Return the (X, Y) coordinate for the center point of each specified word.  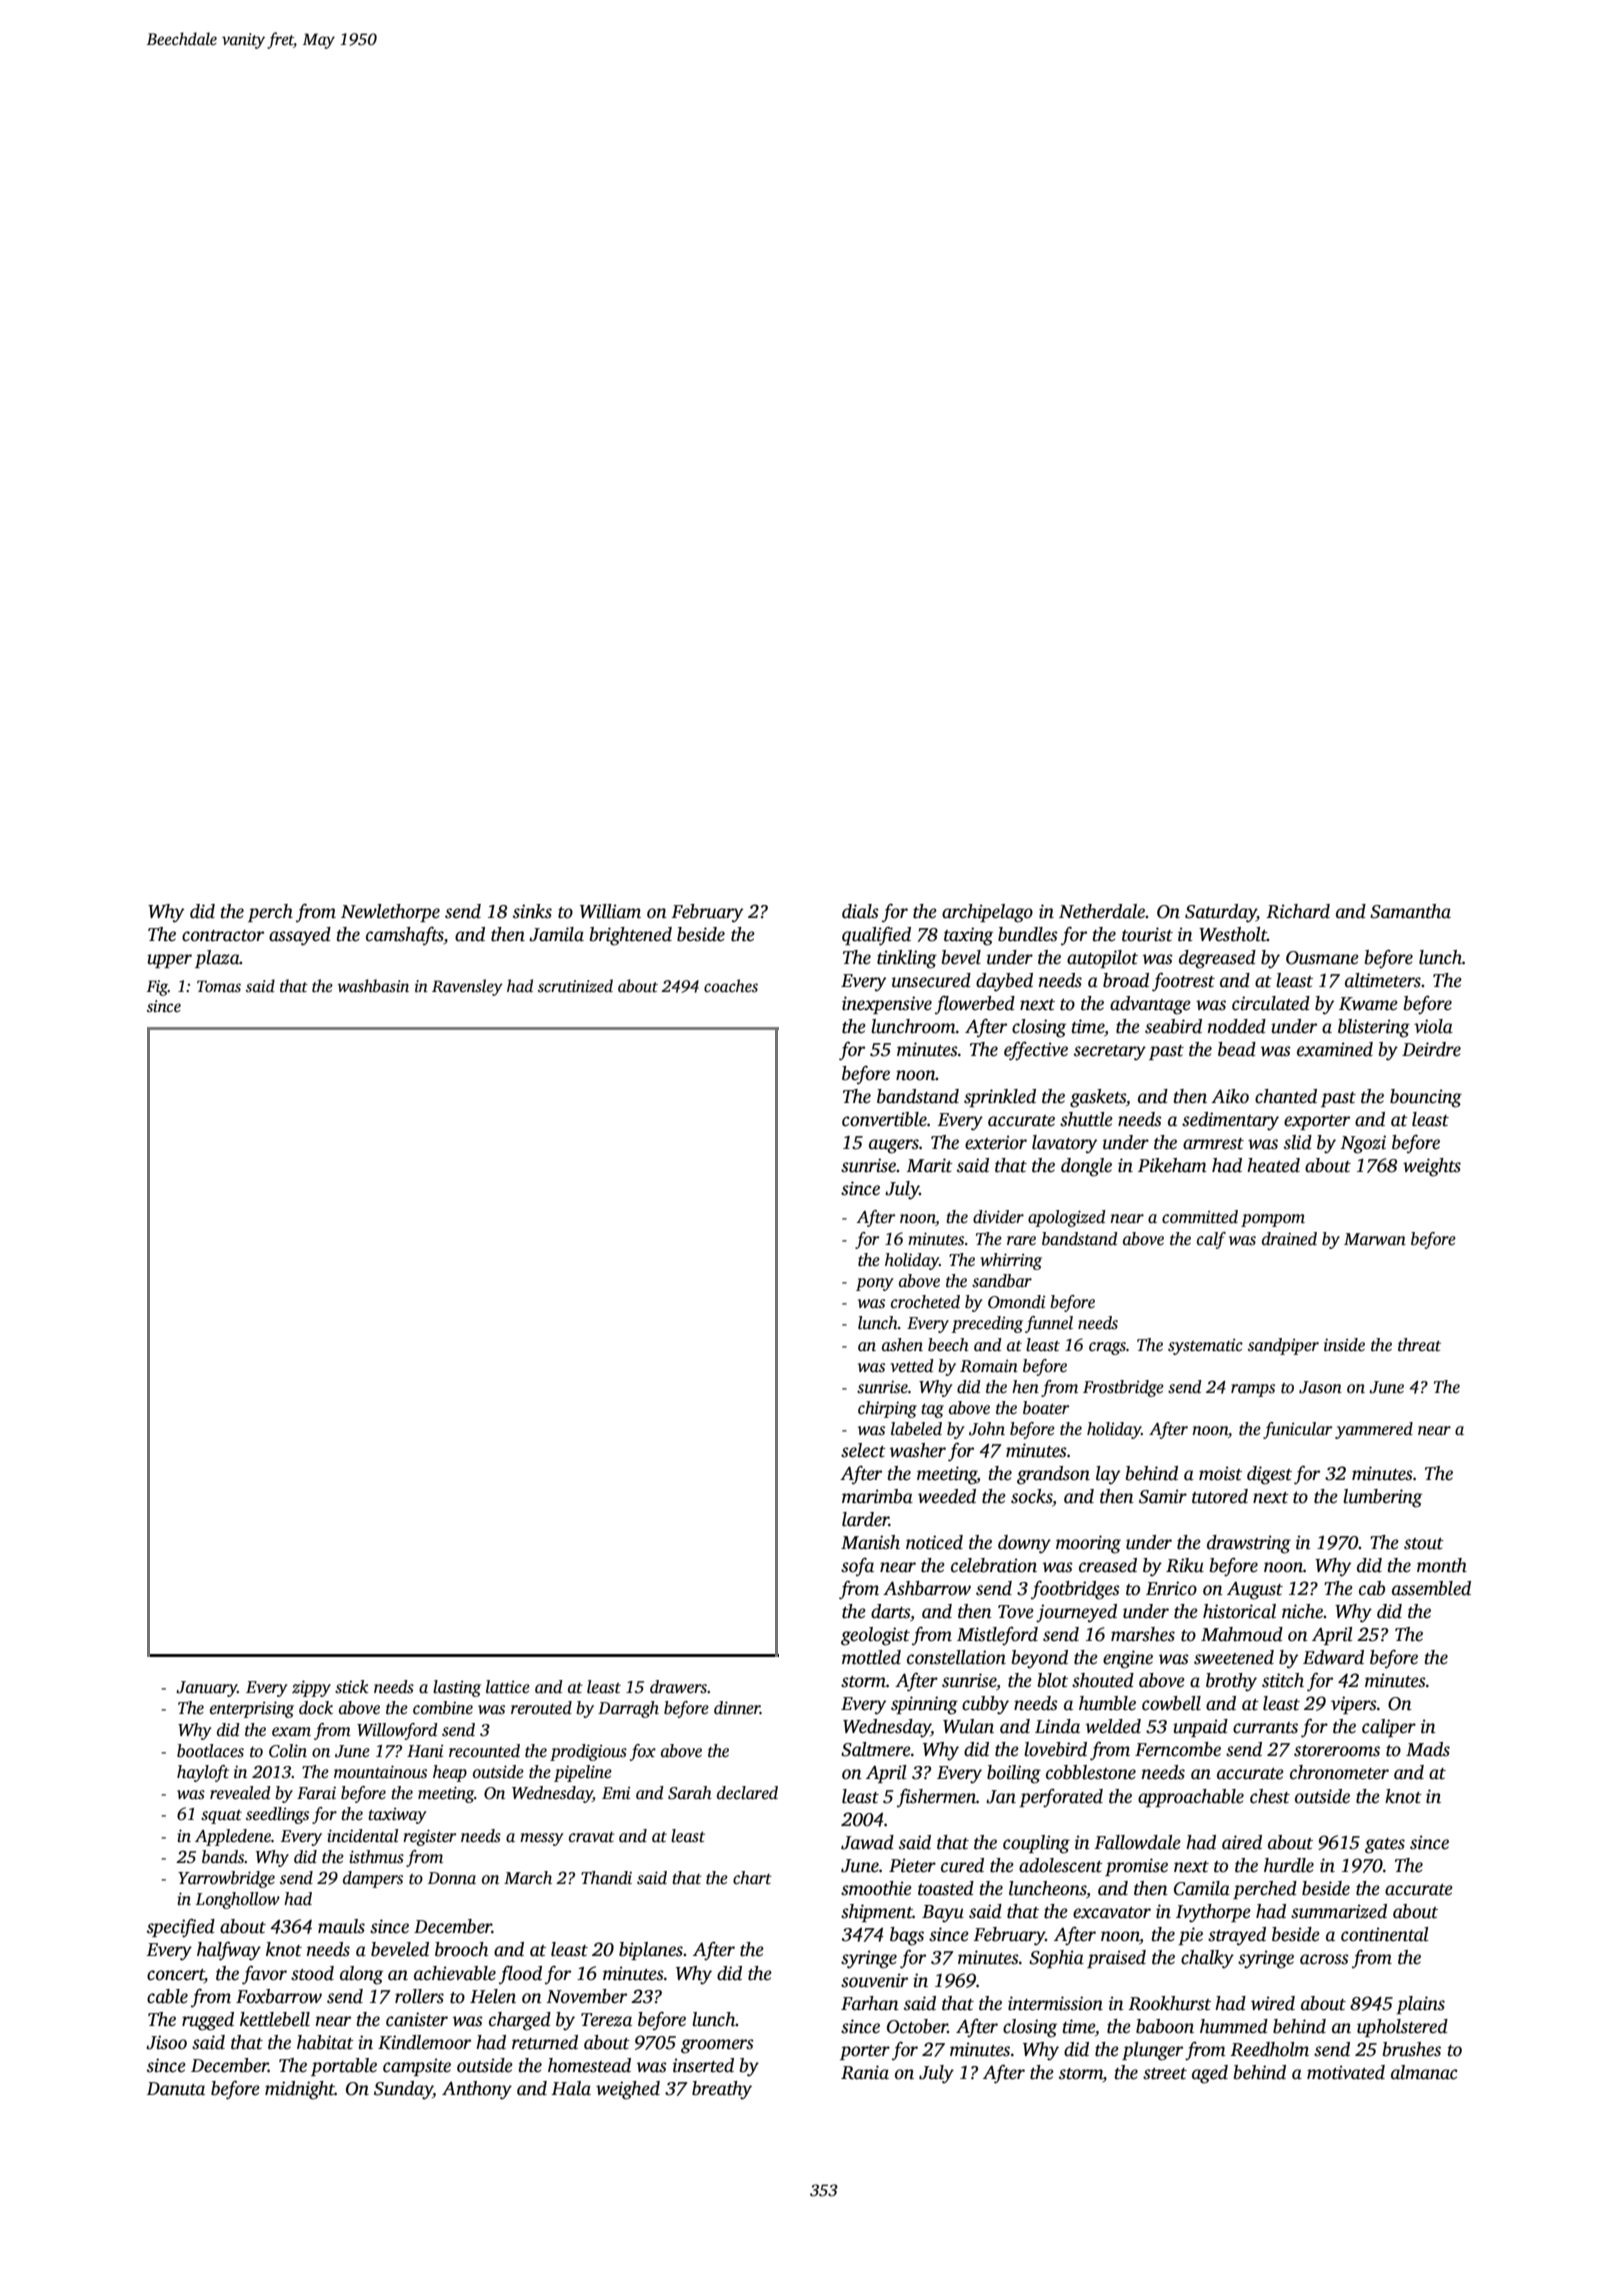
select (863, 1450)
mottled (871, 1657)
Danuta (176, 2089)
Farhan (870, 2003)
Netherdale (1102, 911)
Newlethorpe (390, 913)
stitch (1283, 1680)
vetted (912, 1366)
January (206, 1689)
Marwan (1375, 1239)
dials (860, 911)
